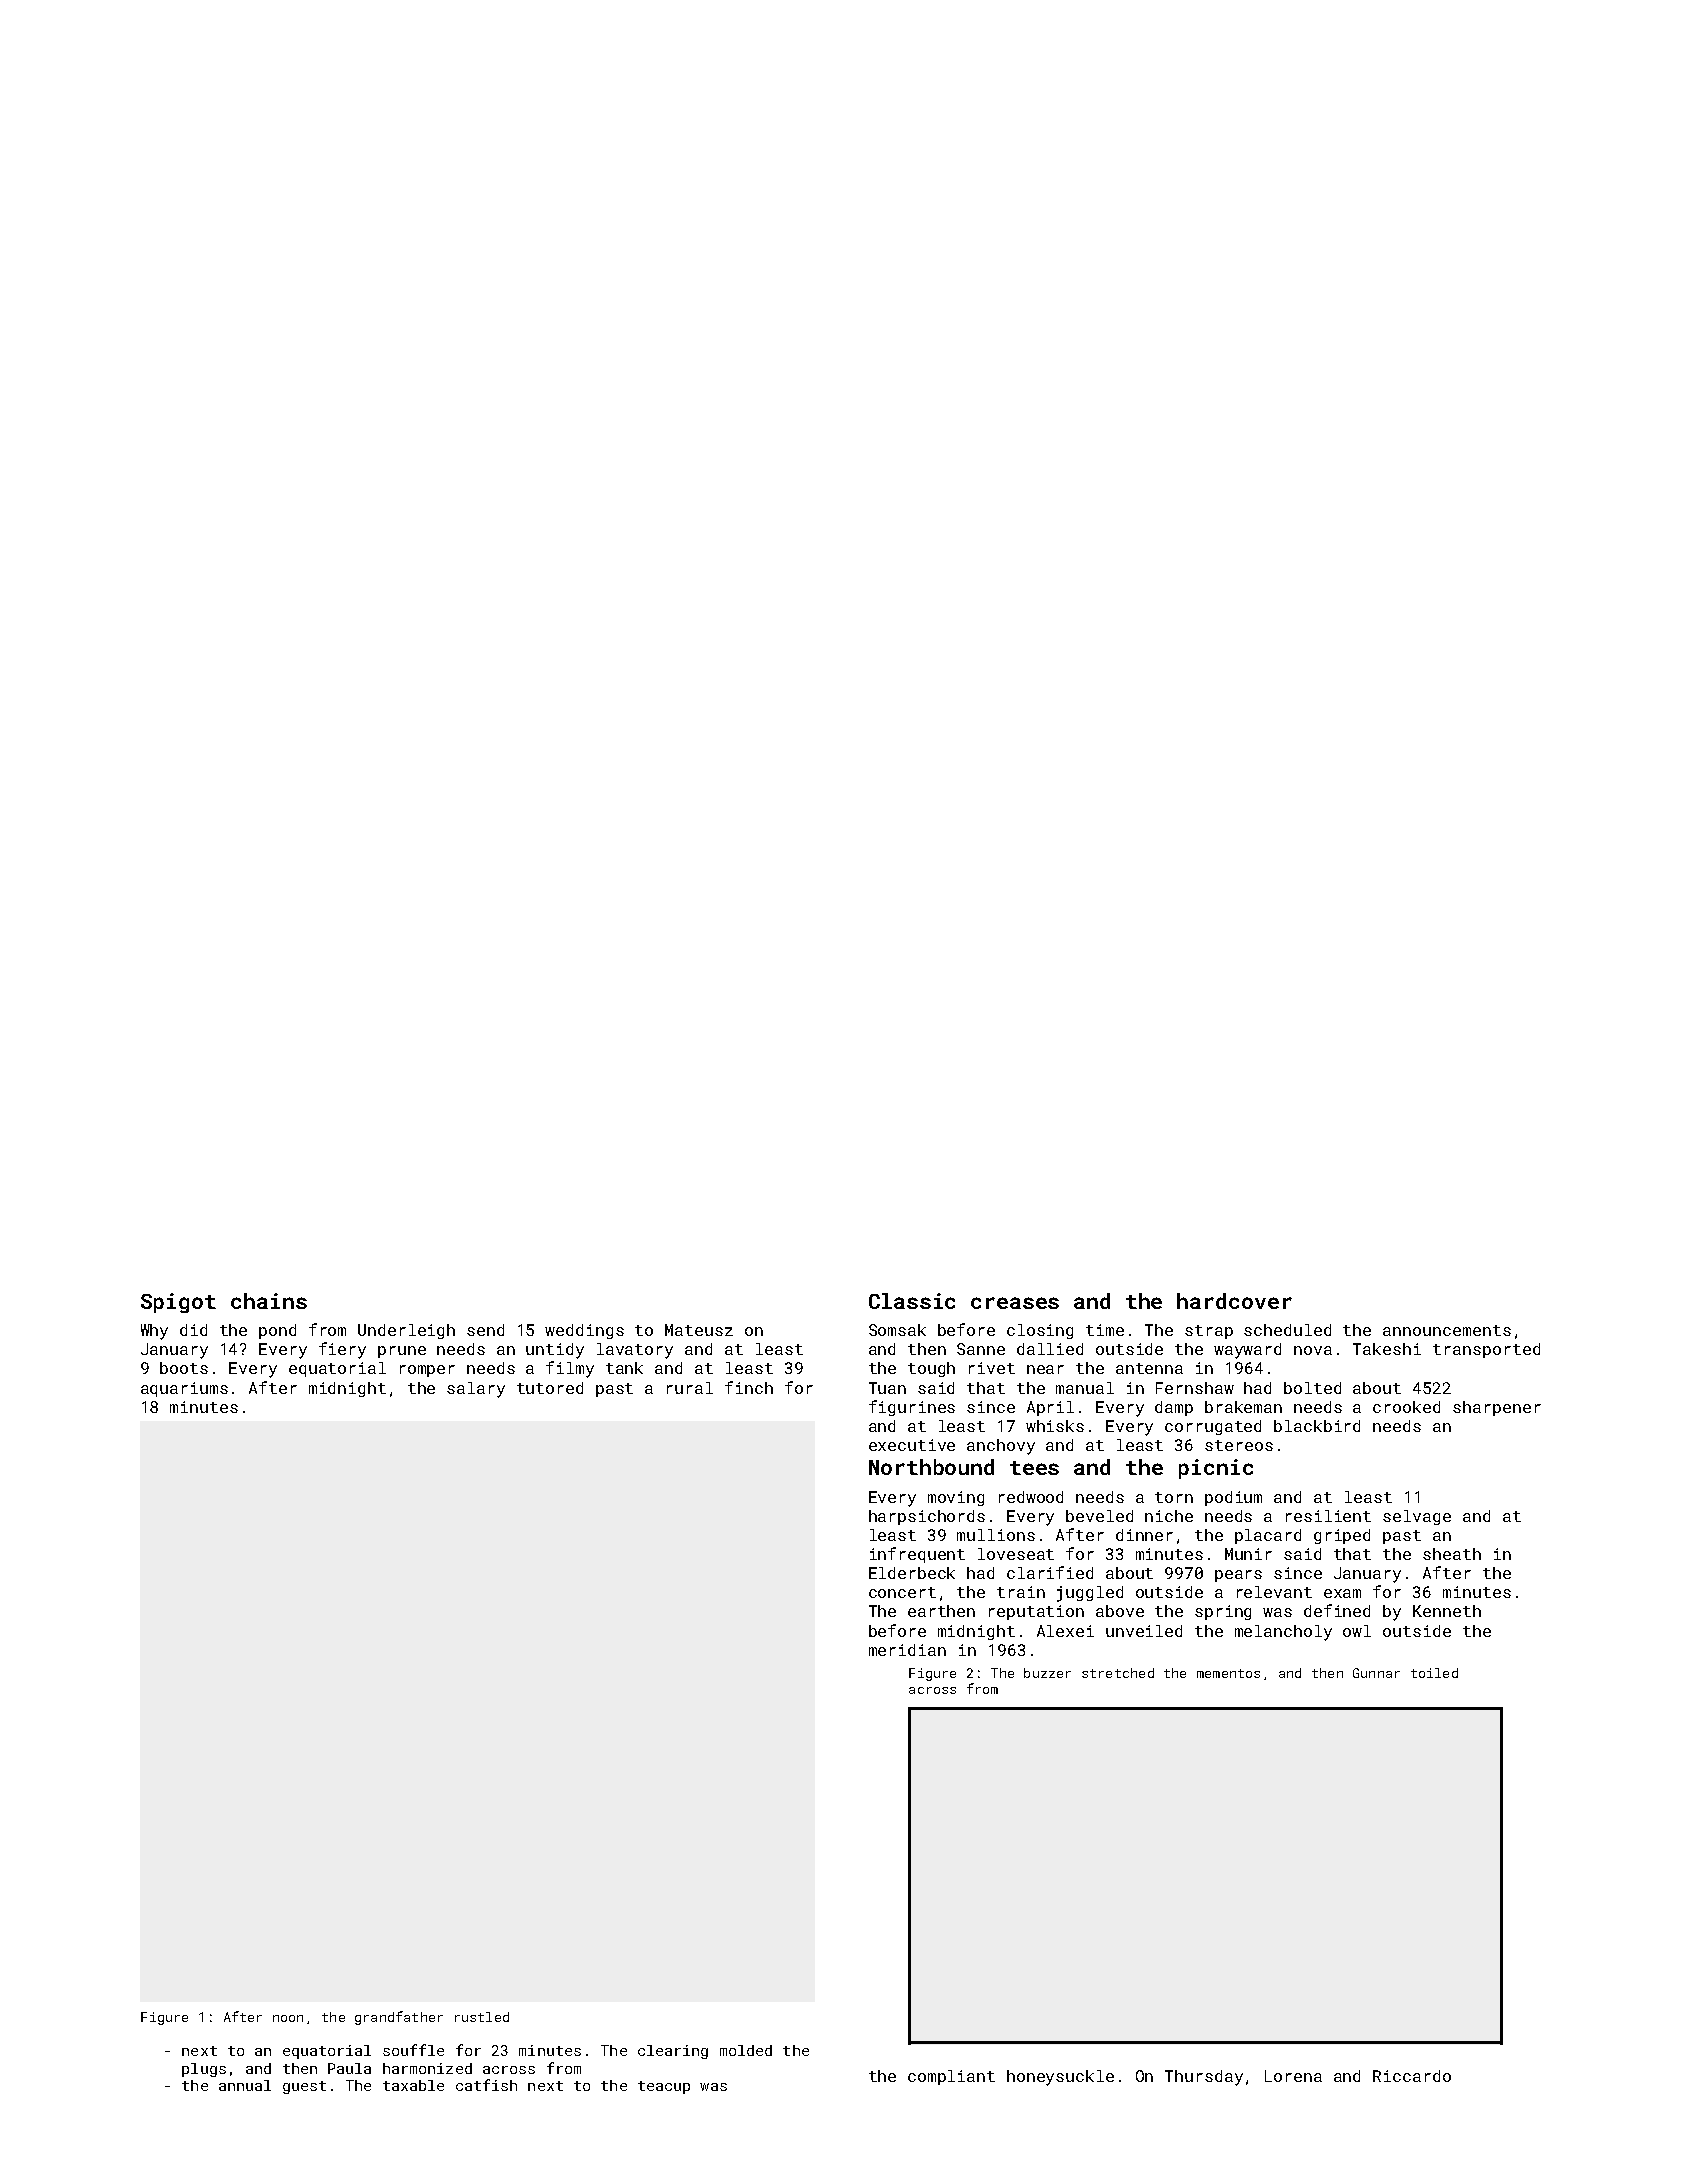  What do you see at coordinates (1234, 1301) in the screenshot?
I see `hardcover` at bounding box center [1234, 1301].
